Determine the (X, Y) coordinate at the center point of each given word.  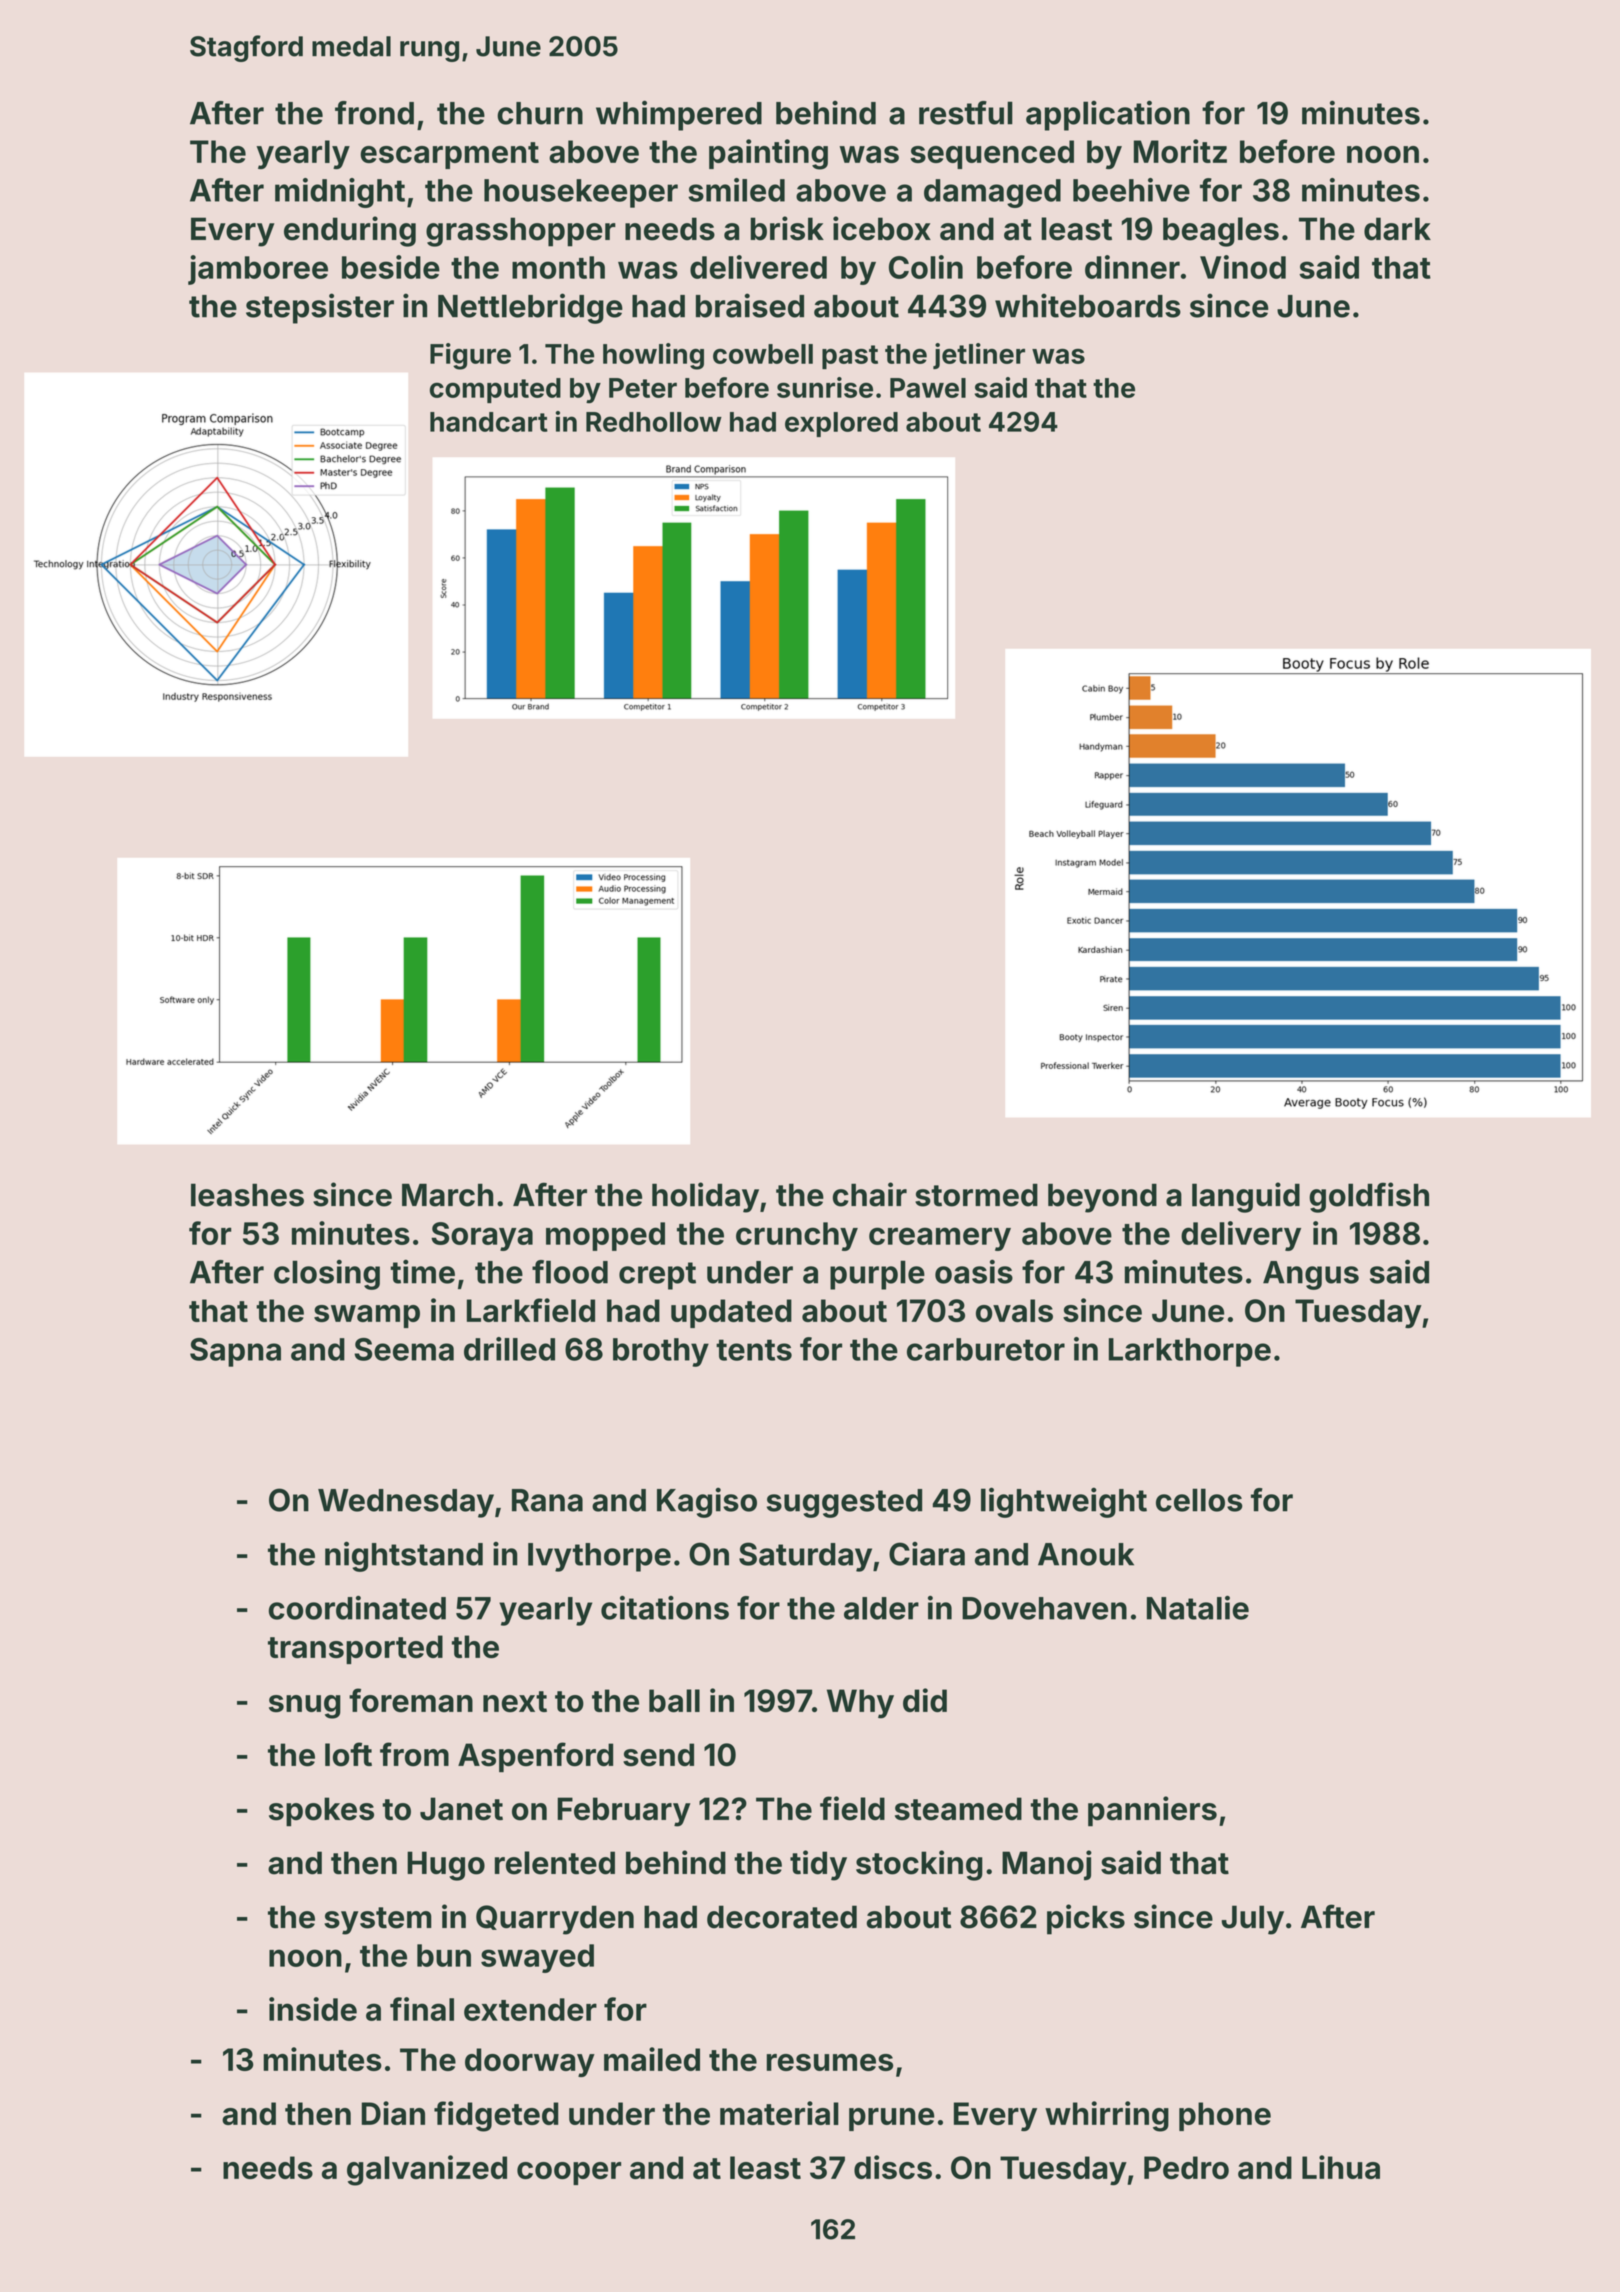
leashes (247, 1195)
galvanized (427, 2170)
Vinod (1243, 267)
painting (768, 154)
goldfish (1369, 1197)
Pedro (1186, 2167)
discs (893, 2167)
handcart (489, 422)
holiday (705, 1197)
